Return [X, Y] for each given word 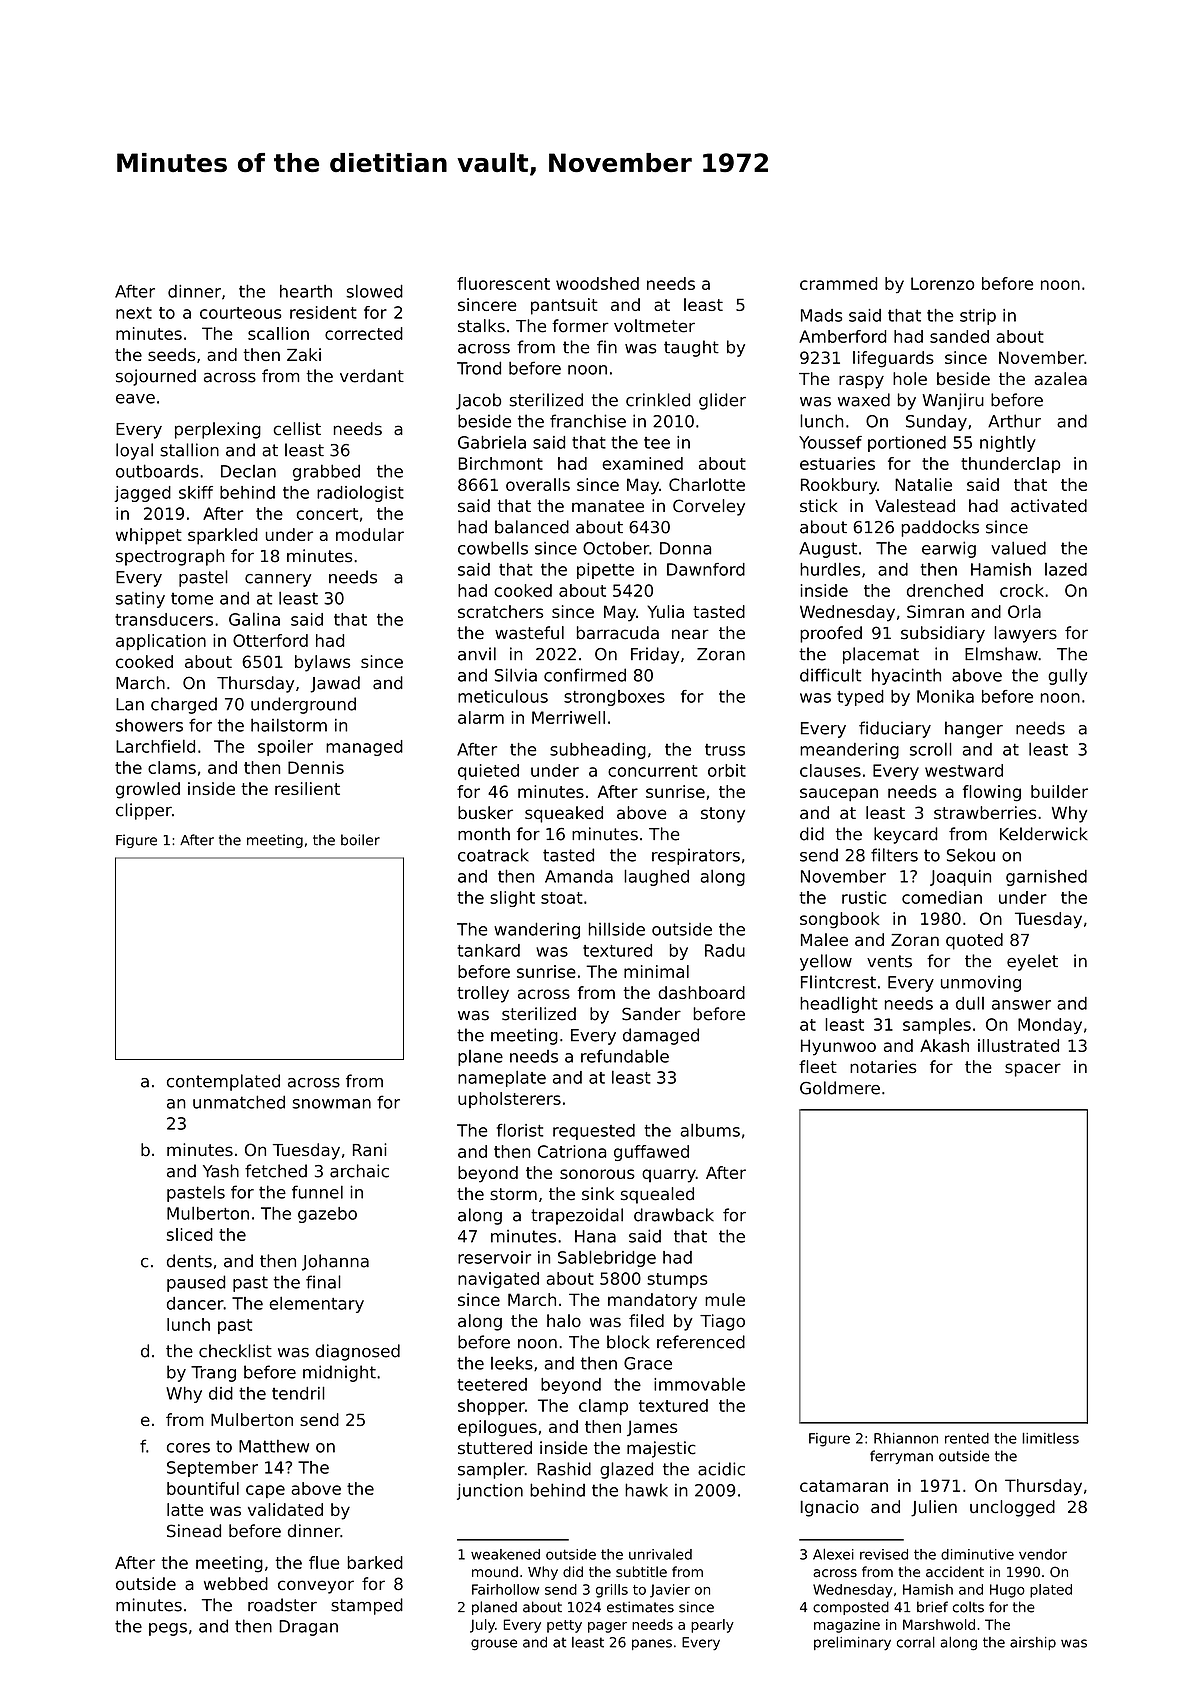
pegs [168, 1629]
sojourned [156, 377]
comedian [942, 897]
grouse [494, 1645]
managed [364, 748]
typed [860, 698]
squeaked [564, 814]
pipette [605, 571]
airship [1033, 1643]
